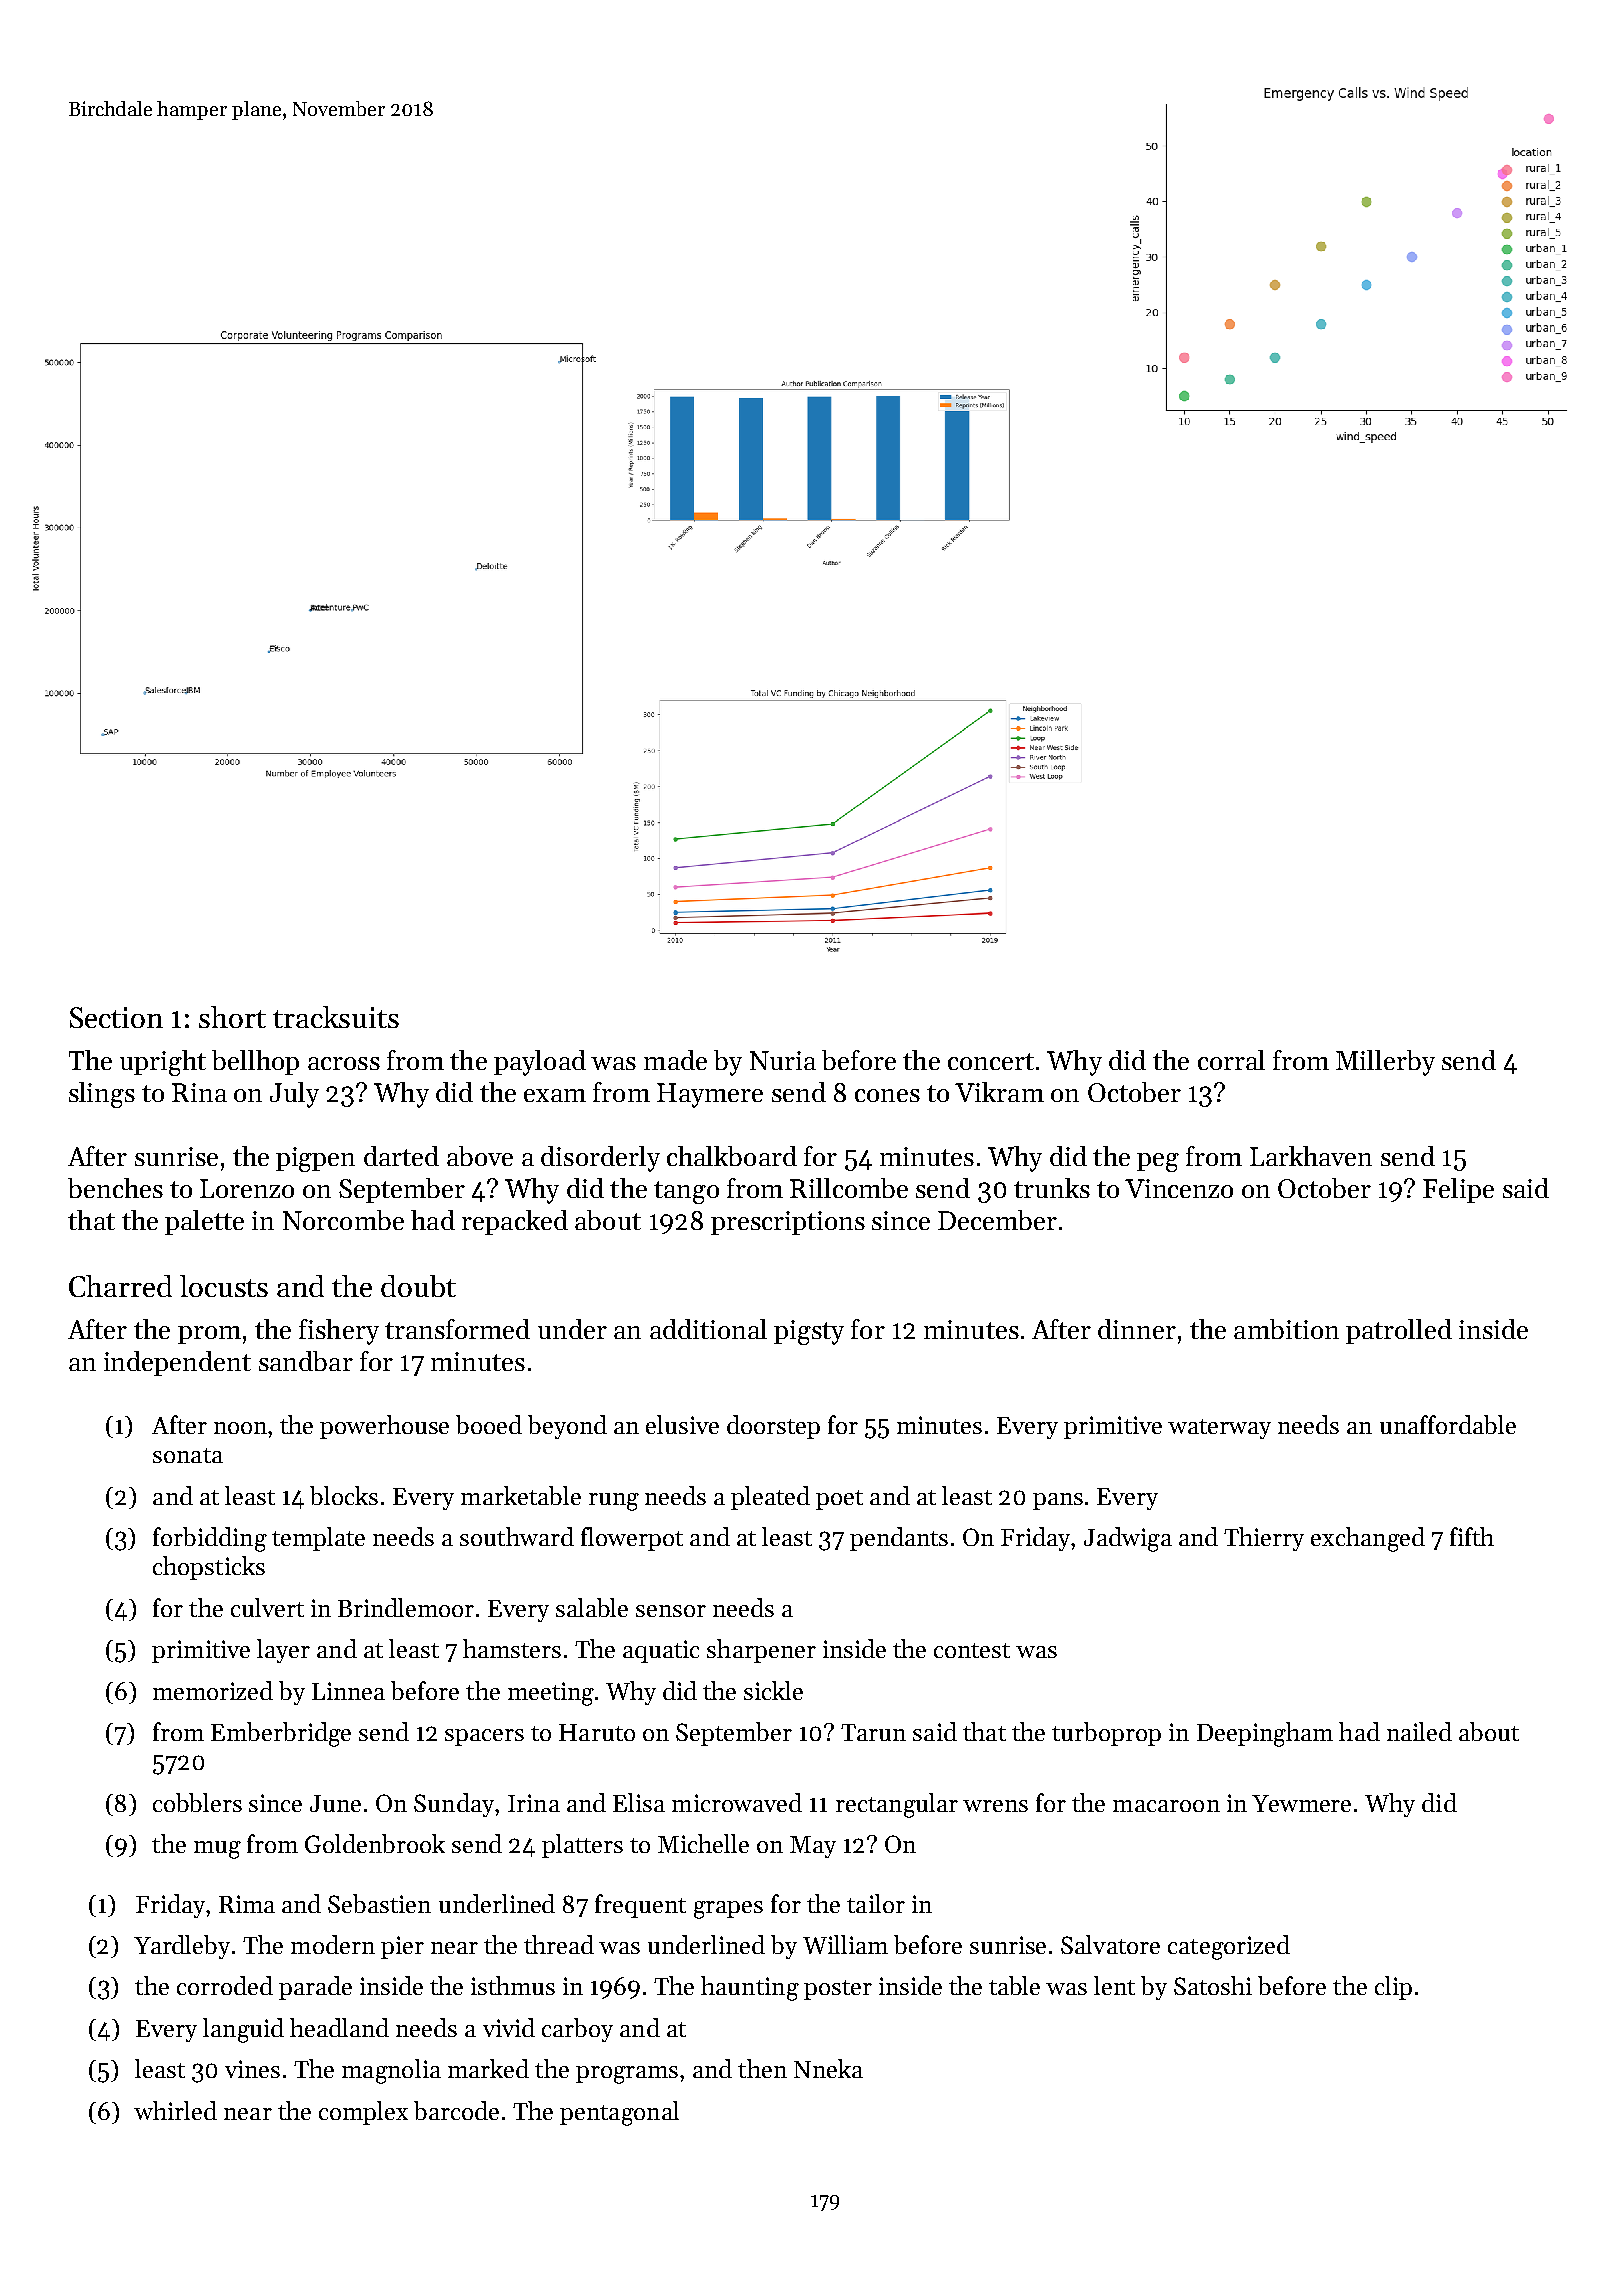 The image size is (1620, 2292). I want to click on platters, so click(582, 1846).
